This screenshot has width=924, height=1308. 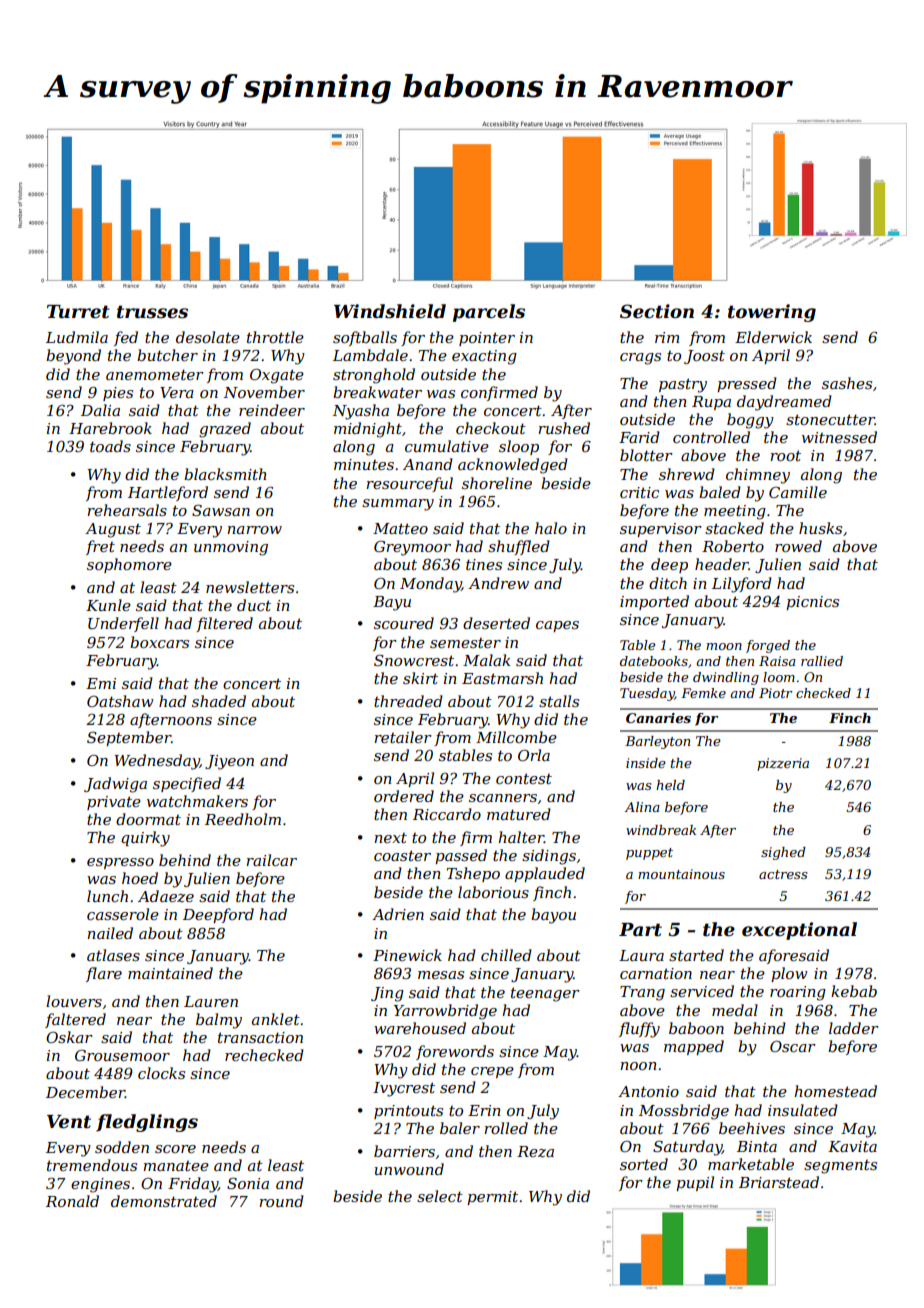 I want to click on Emi, so click(x=101, y=683).
